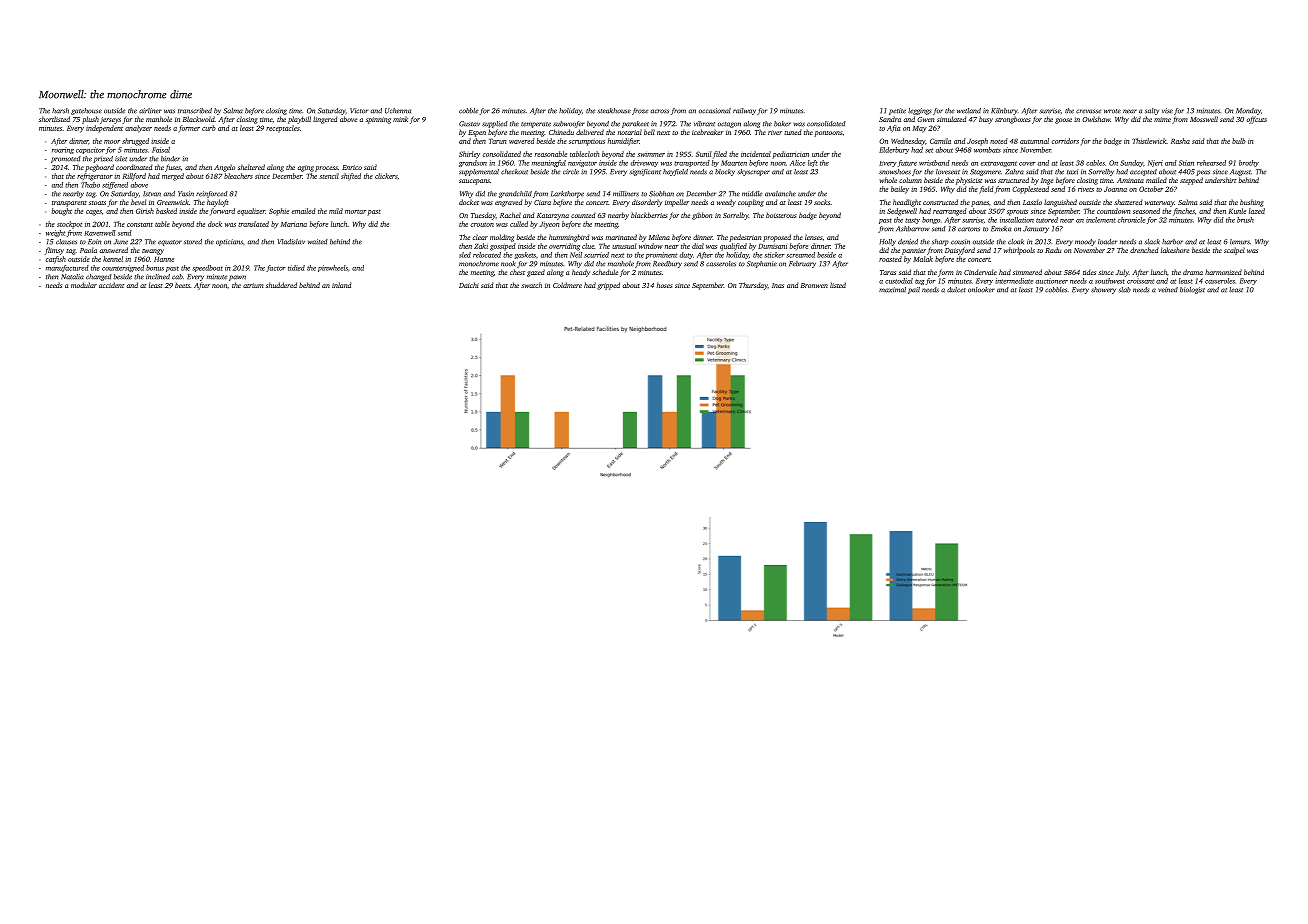 The width and height of the image is (1308, 924). I want to click on Victor, so click(359, 111).
